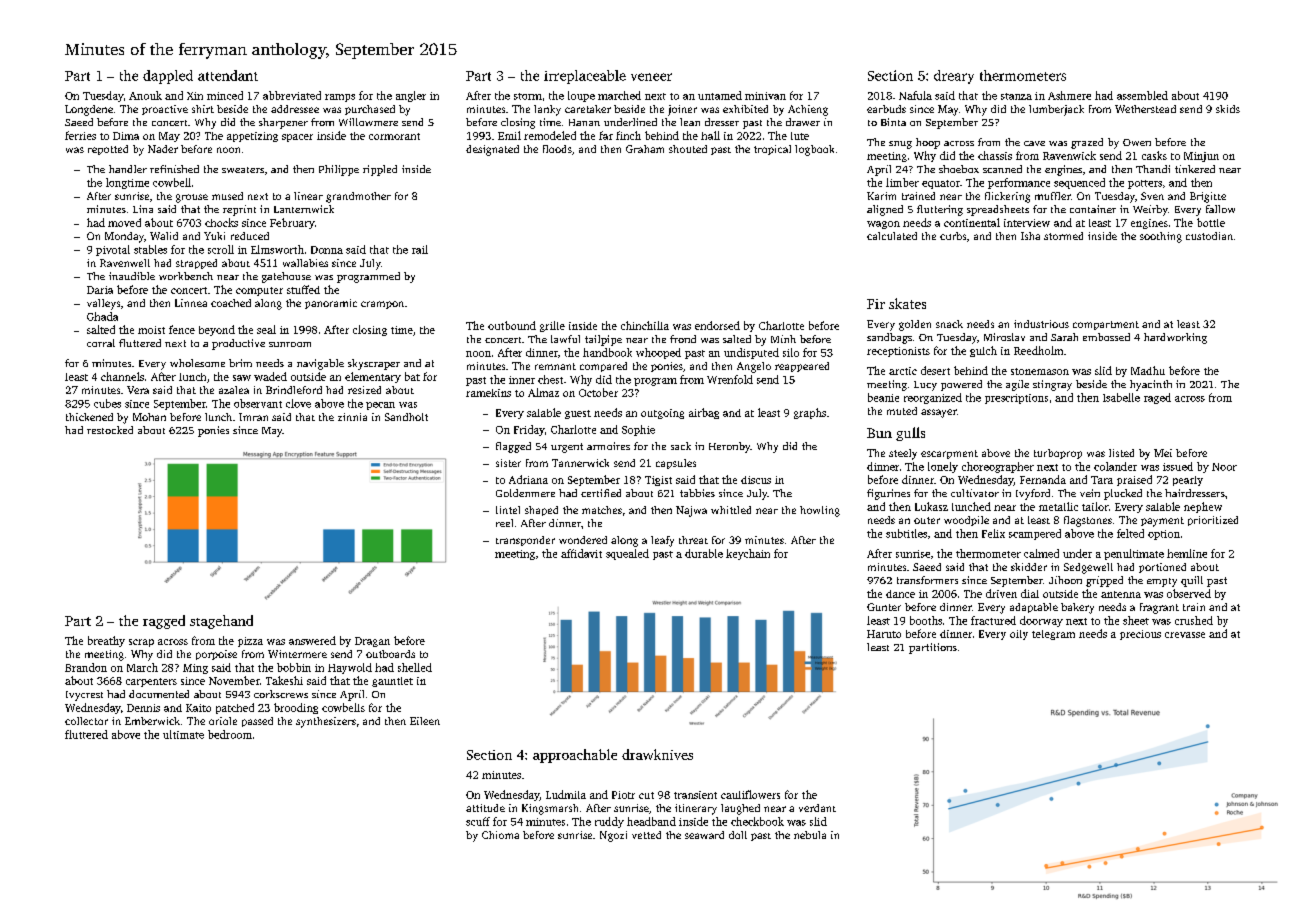  Describe the element at coordinates (230, 734) in the image. I see `bedroom` at that location.
